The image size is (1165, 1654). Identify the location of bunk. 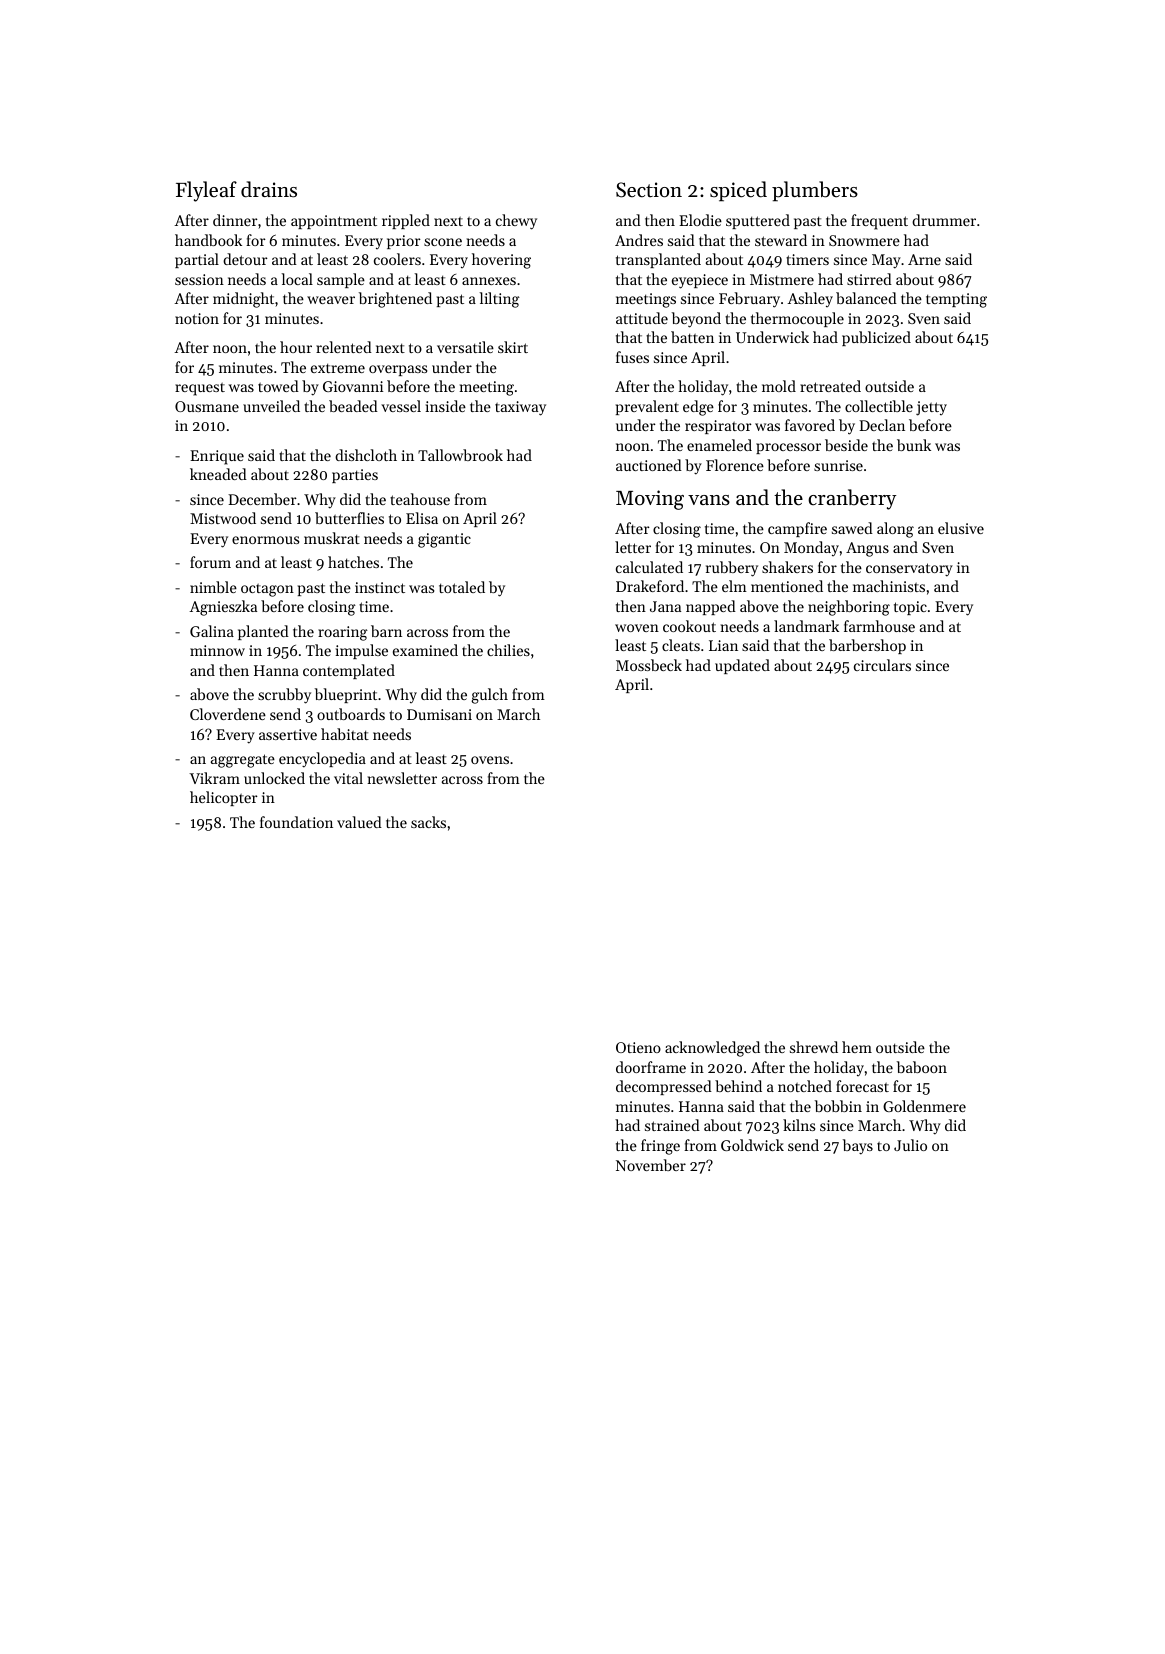
(914, 445).
